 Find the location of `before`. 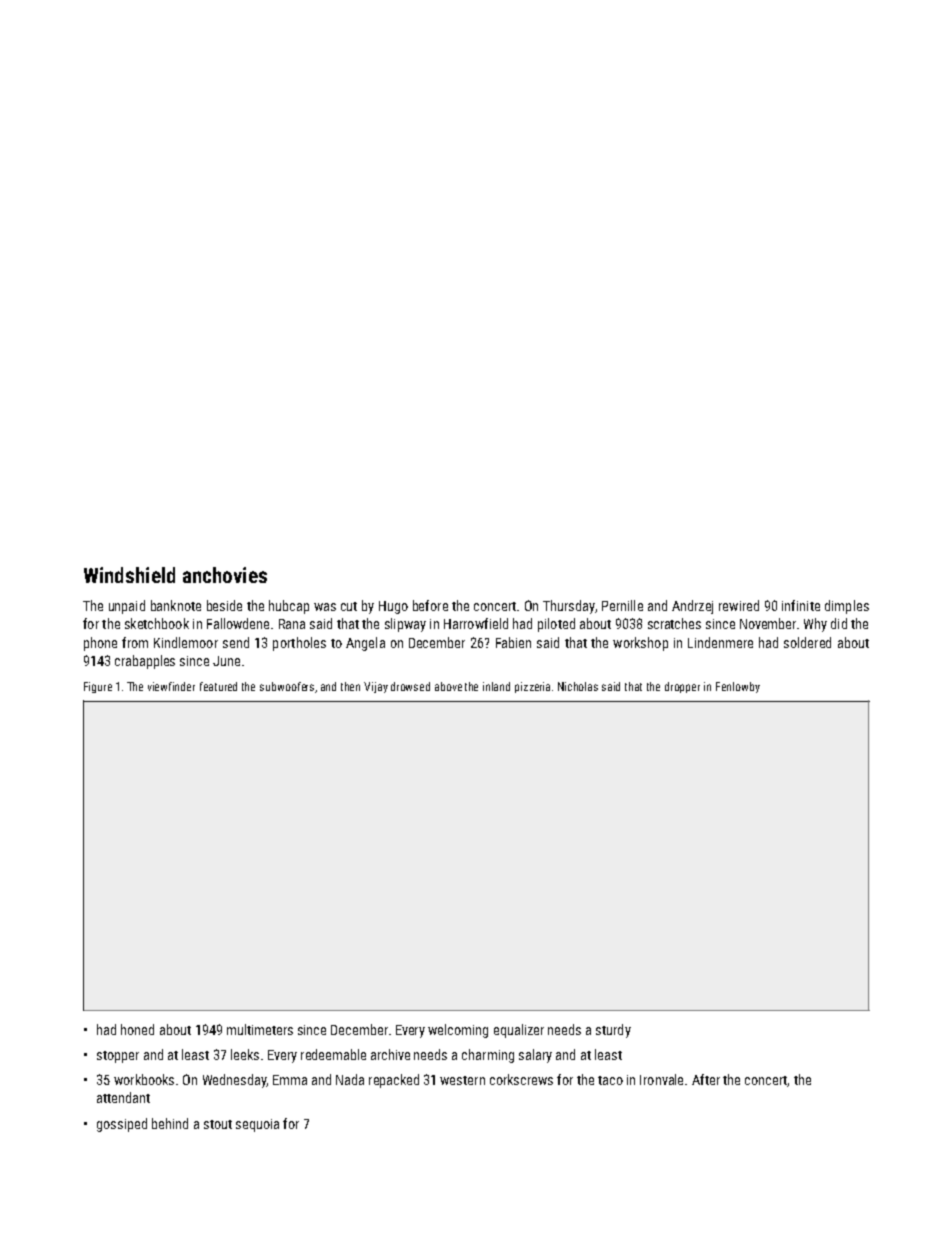

before is located at coordinates (430, 605).
